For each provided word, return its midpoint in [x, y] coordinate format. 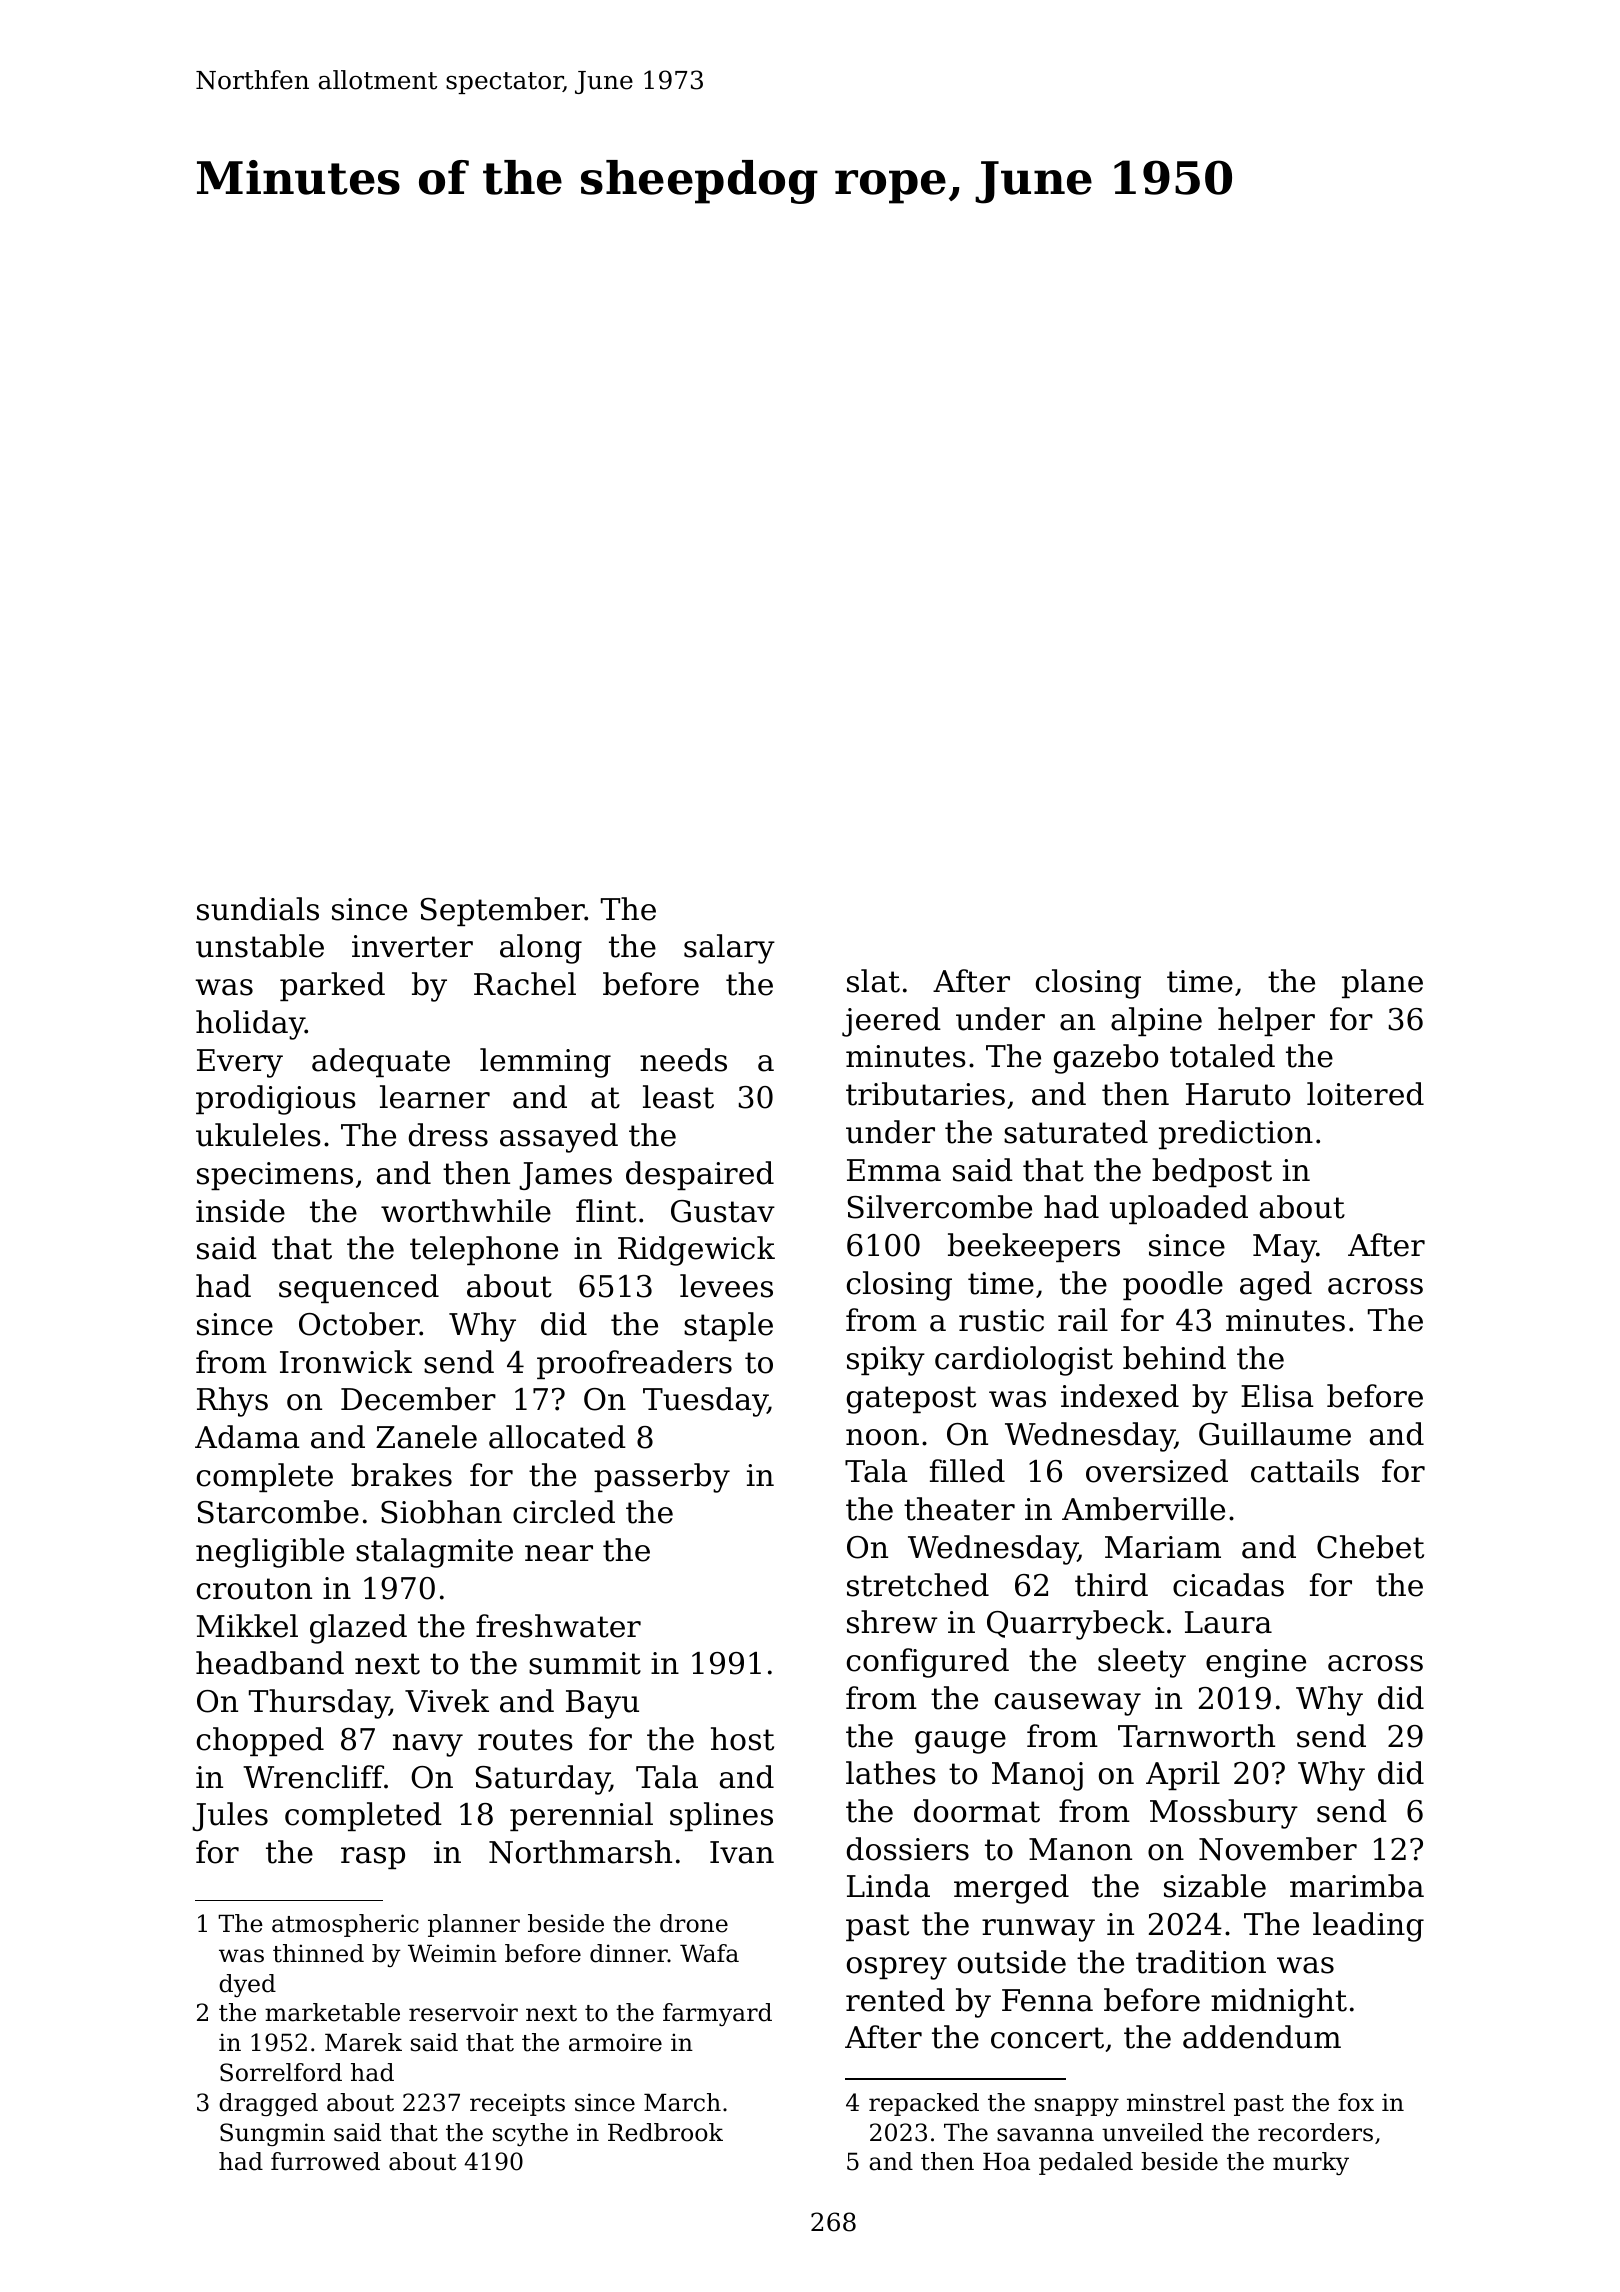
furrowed [325, 2161]
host [742, 1739]
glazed [358, 1629]
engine [1256, 1663]
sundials [258, 909]
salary [729, 949]
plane [1382, 983]
